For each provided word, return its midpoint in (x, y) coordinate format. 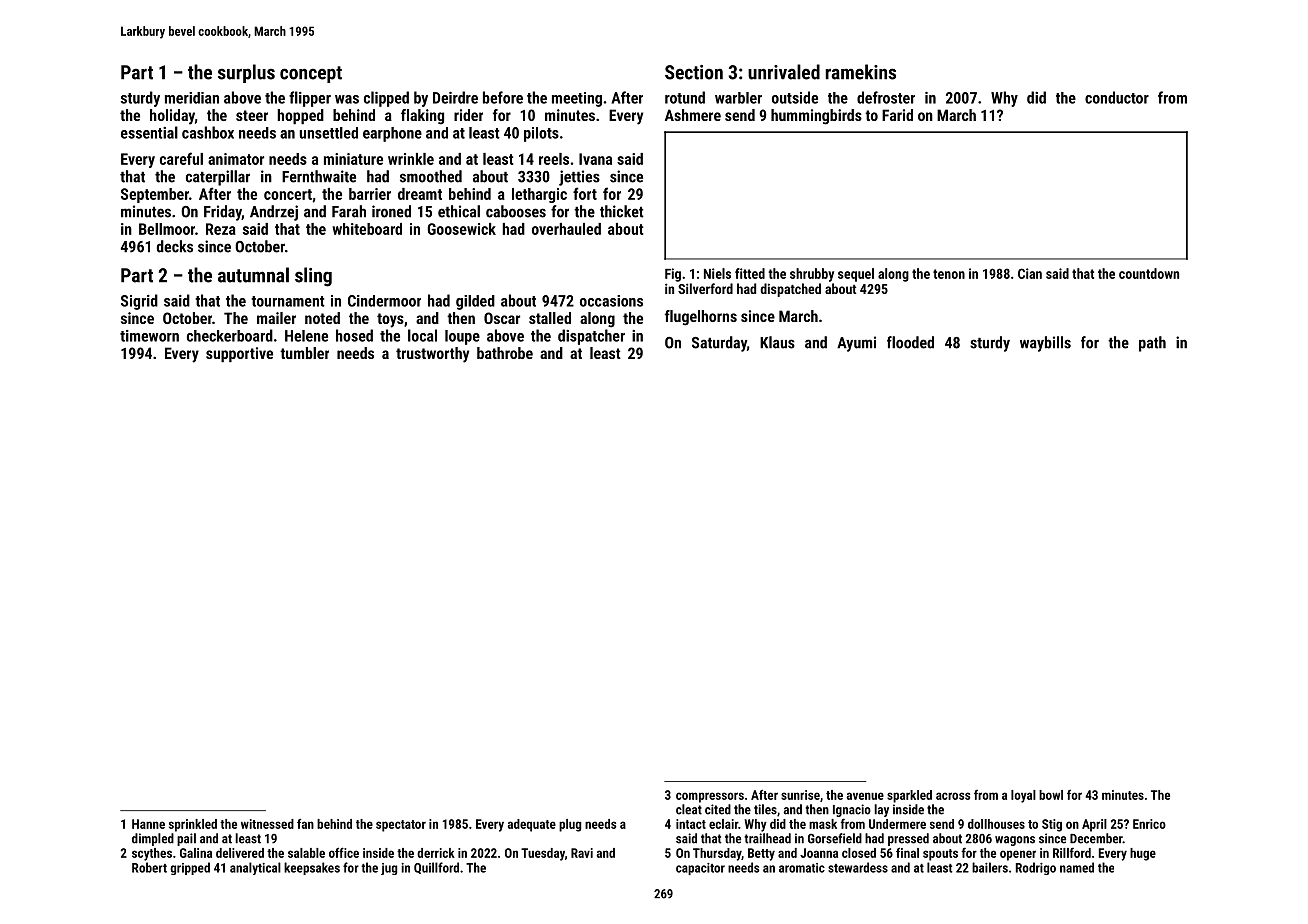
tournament (288, 301)
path (1152, 344)
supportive (239, 354)
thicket (622, 211)
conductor (1117, 97)
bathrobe (505, 353)
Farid (897, 115)
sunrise (800, 795)
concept (311, 74)
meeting (577, 99)
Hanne (148, 824)
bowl (1051, 795)
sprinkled (193, 825)
